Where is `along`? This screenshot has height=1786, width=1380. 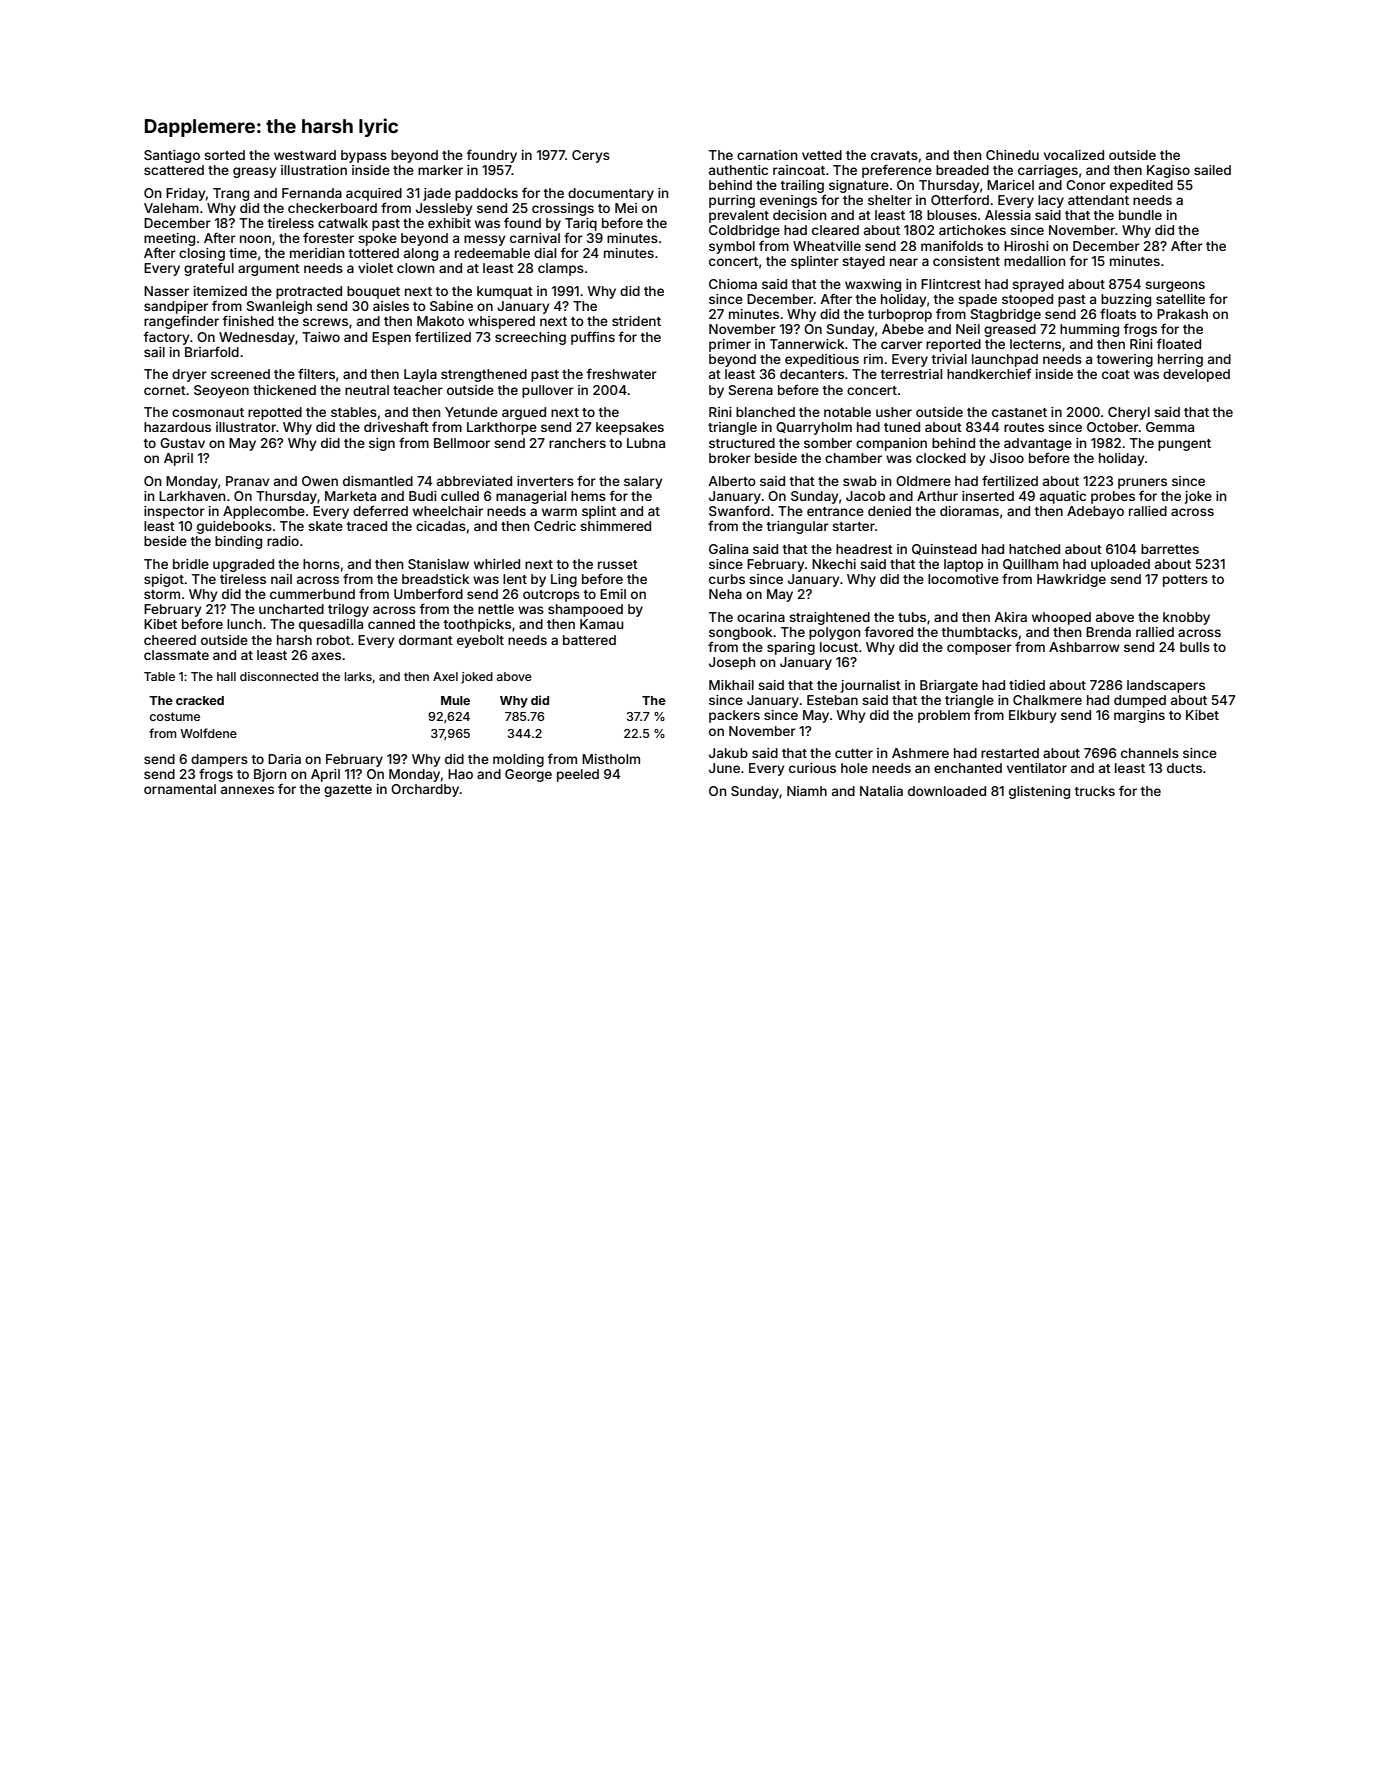
along is located at coordinates (421, 254).
